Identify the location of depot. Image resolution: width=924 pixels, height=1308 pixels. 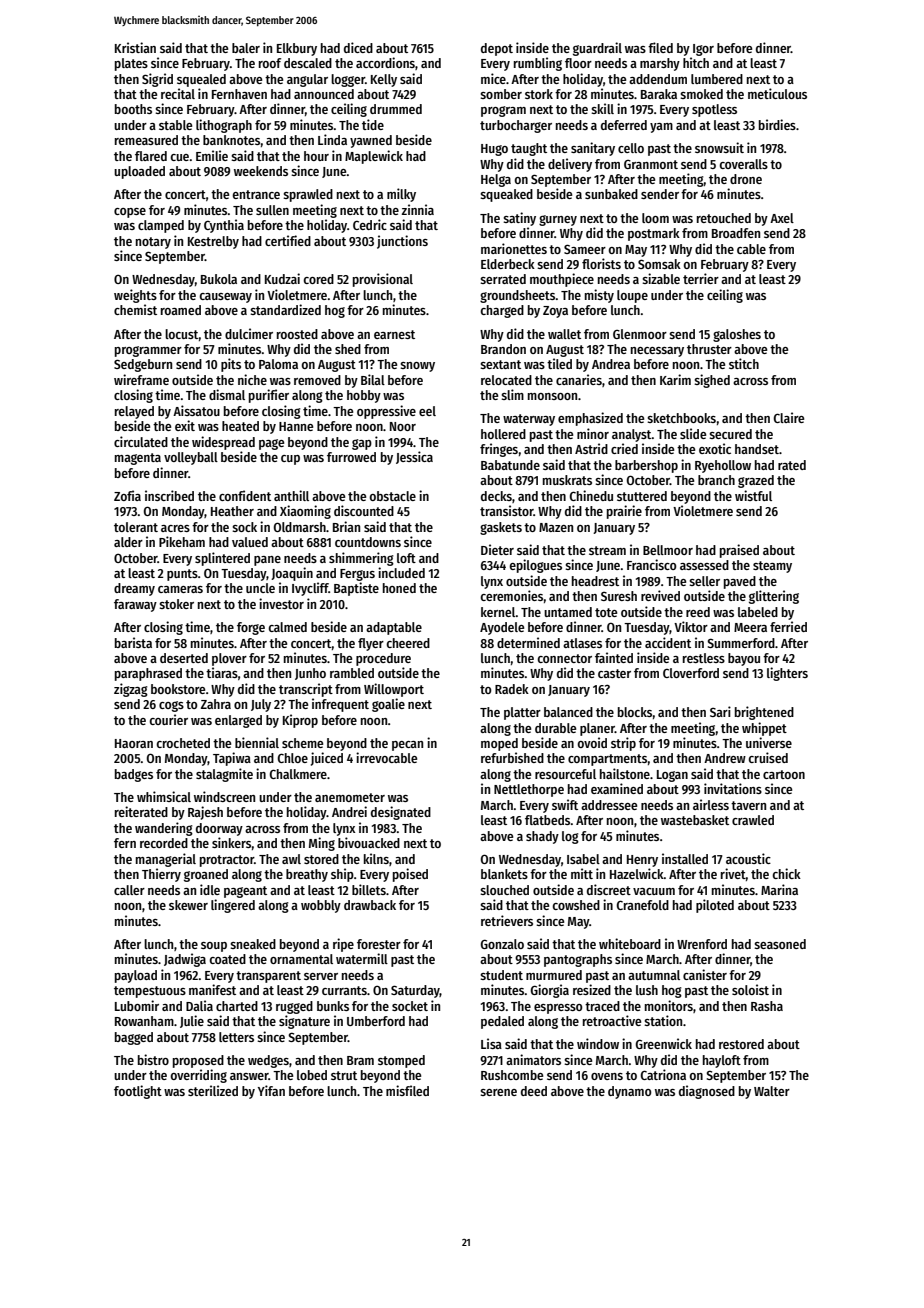
(497, 49).
